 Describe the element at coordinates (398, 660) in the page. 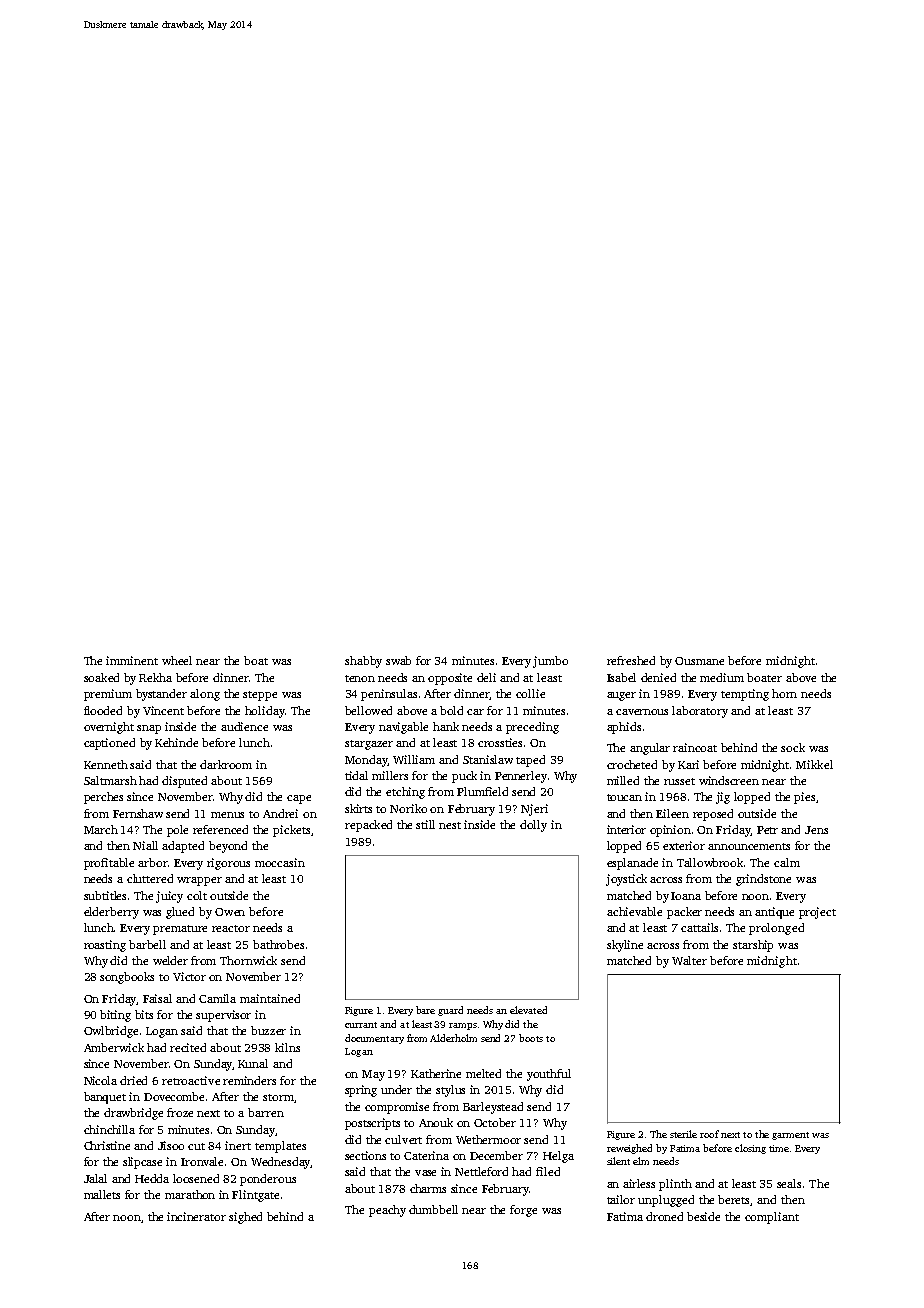

I see `swab` at that location.
